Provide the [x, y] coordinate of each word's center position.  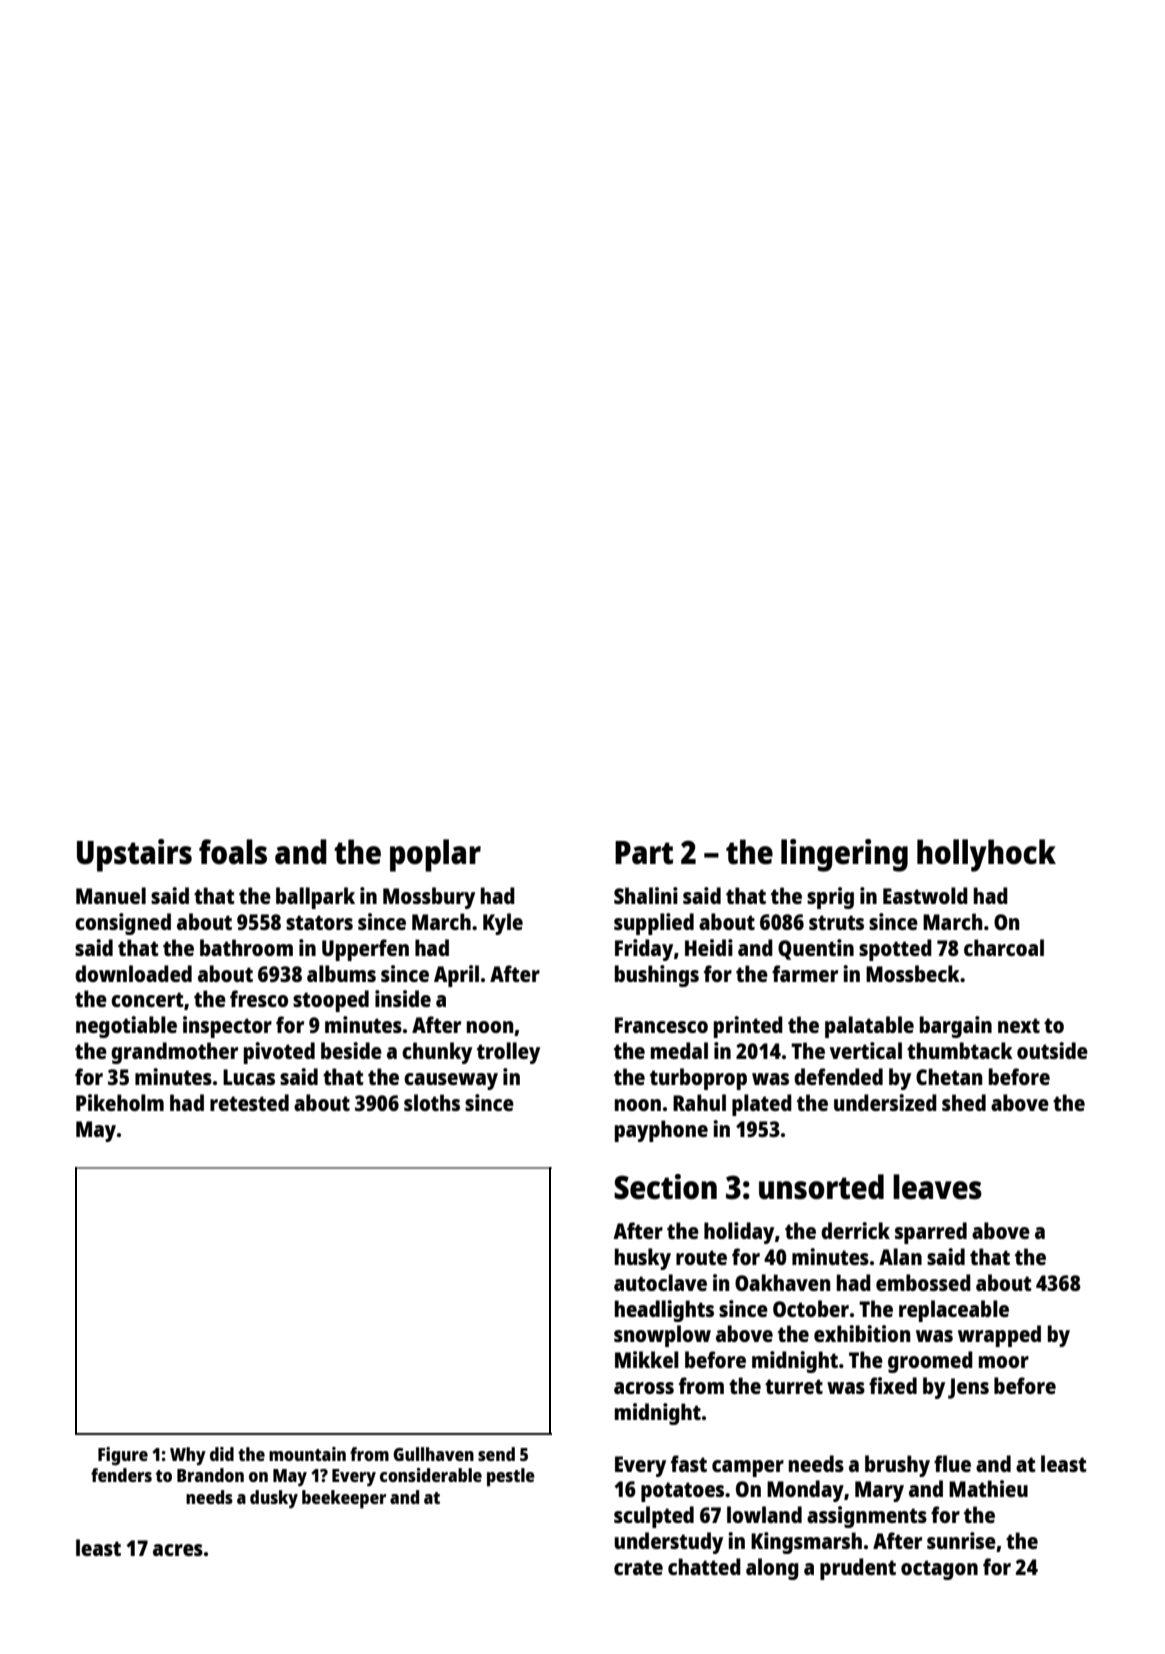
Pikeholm [120, 1102]
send [496, 1454]
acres [178, 1550]
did [222, 1454]
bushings [657, 976]
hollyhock [986, 855]
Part [644, 853]
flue [952, 1463]
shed [964, 1102]
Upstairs [134, 855]
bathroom [246, 947]
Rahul [699, 1102]
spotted [895, 950]
